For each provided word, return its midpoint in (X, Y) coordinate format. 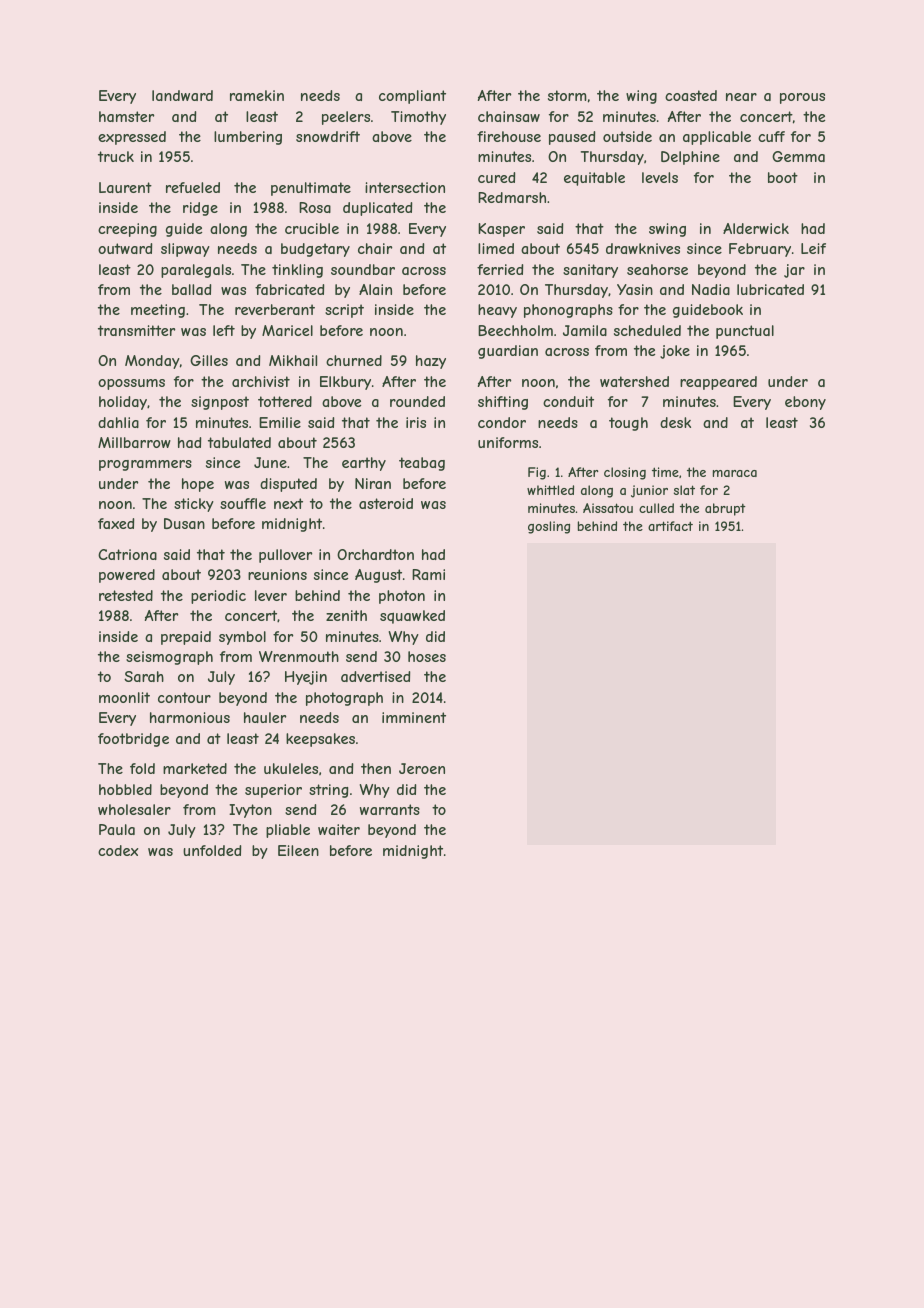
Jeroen (422, 768)
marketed (195, 768)
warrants (390, 809)
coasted (691, 95)
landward (182, 95)
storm (567, 95)
